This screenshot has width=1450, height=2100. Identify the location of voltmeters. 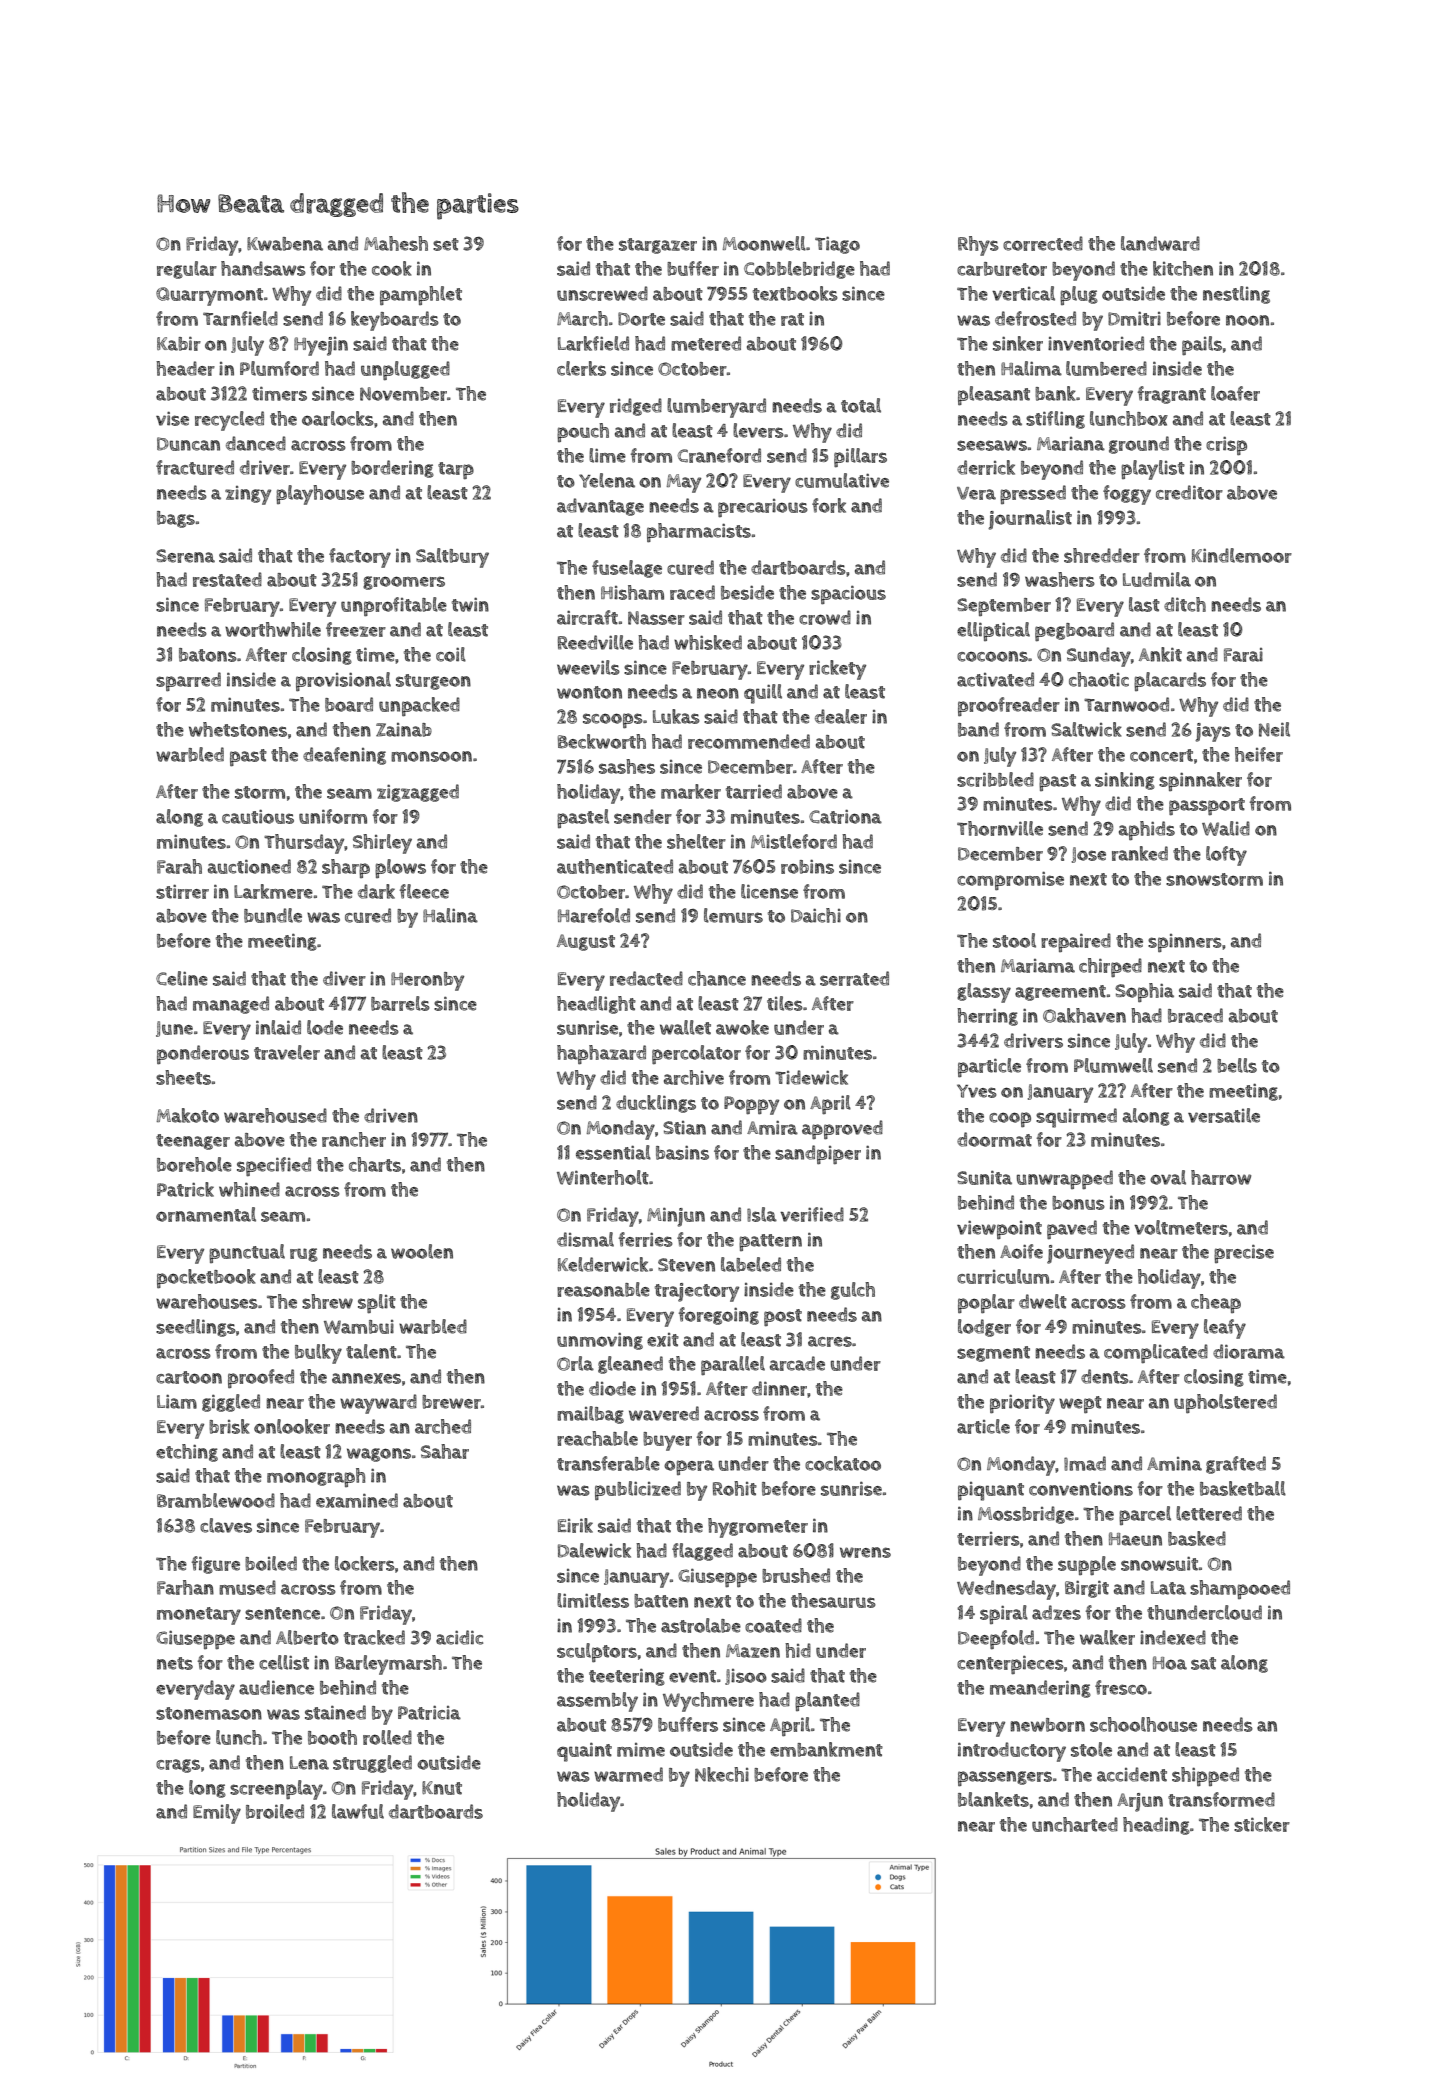
(1181, 1227).
